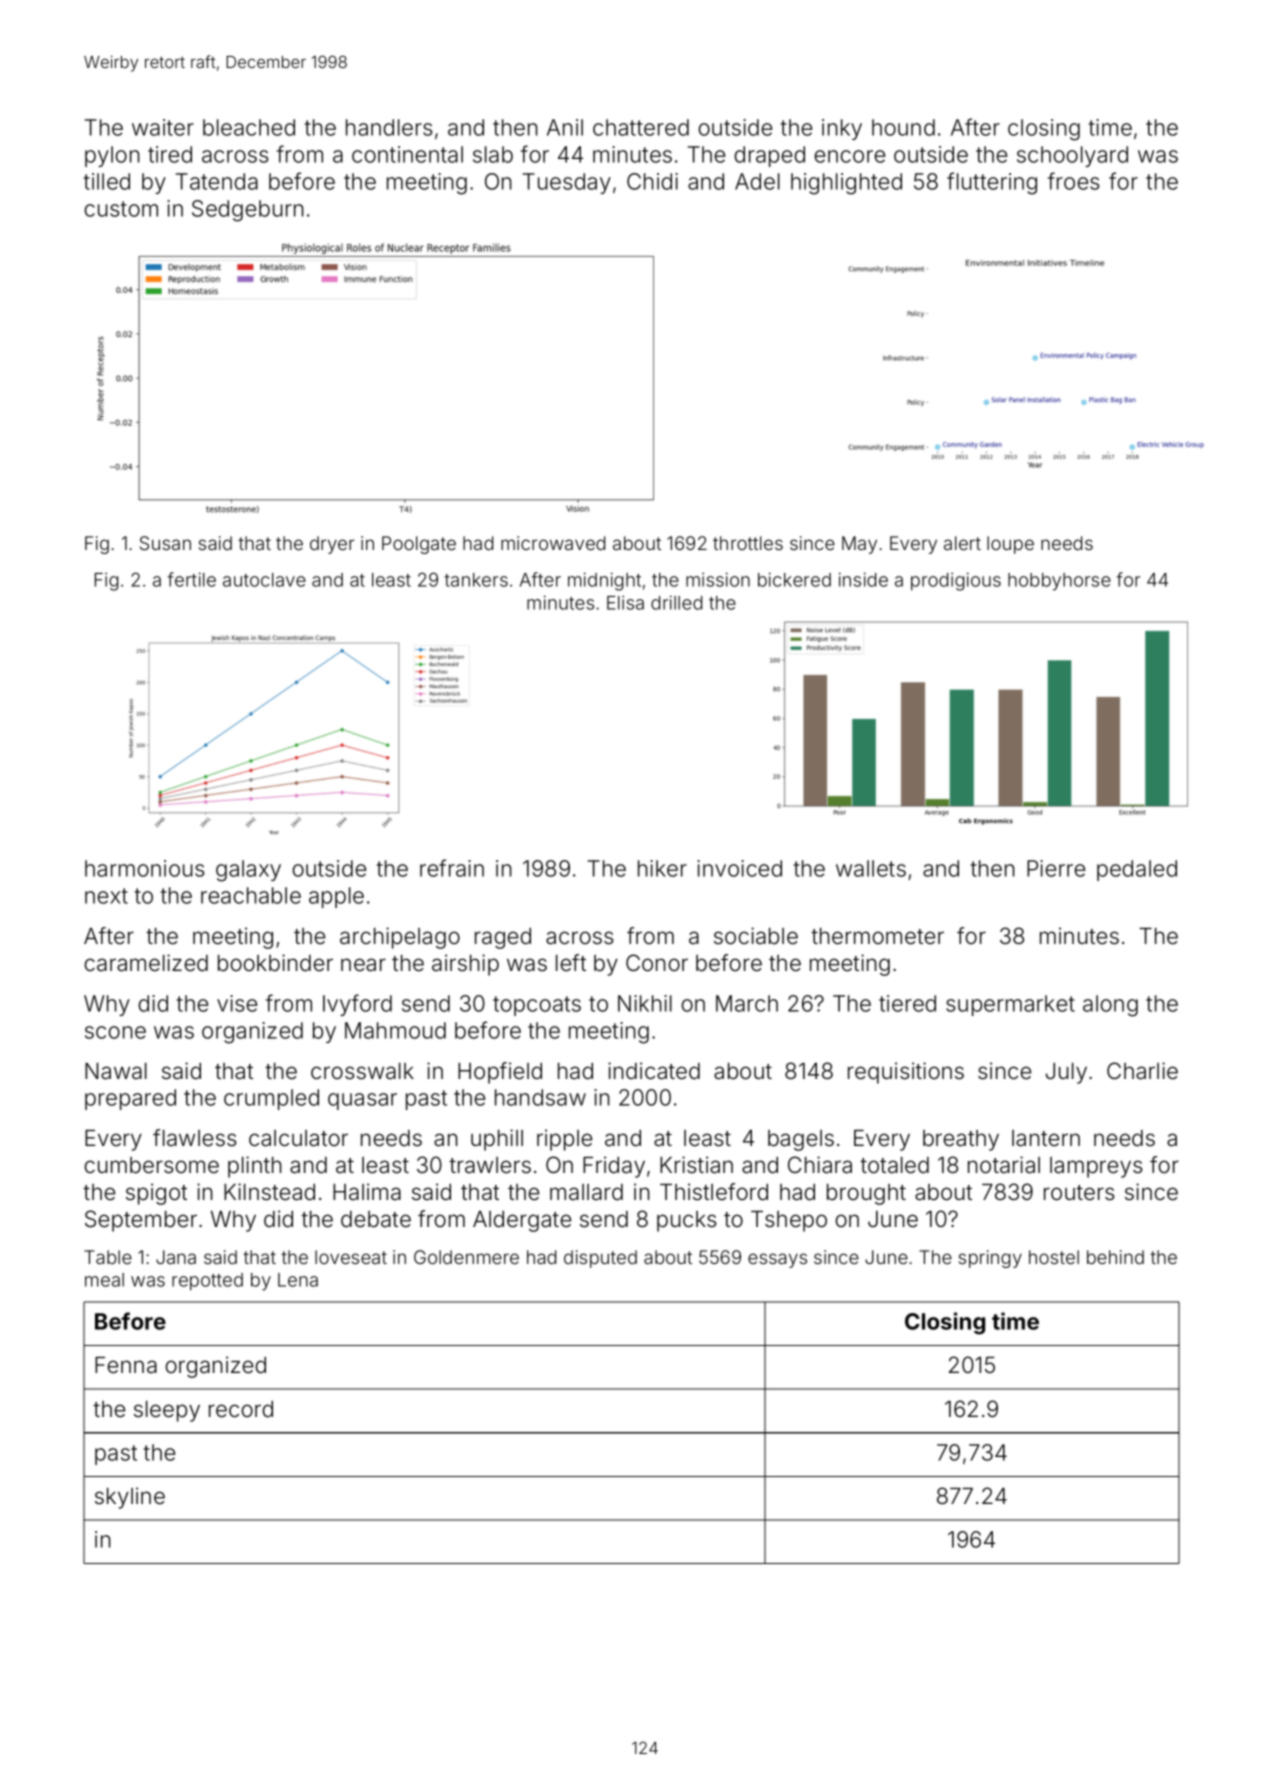  I want to click on Pierre, so click(1056, 868).
